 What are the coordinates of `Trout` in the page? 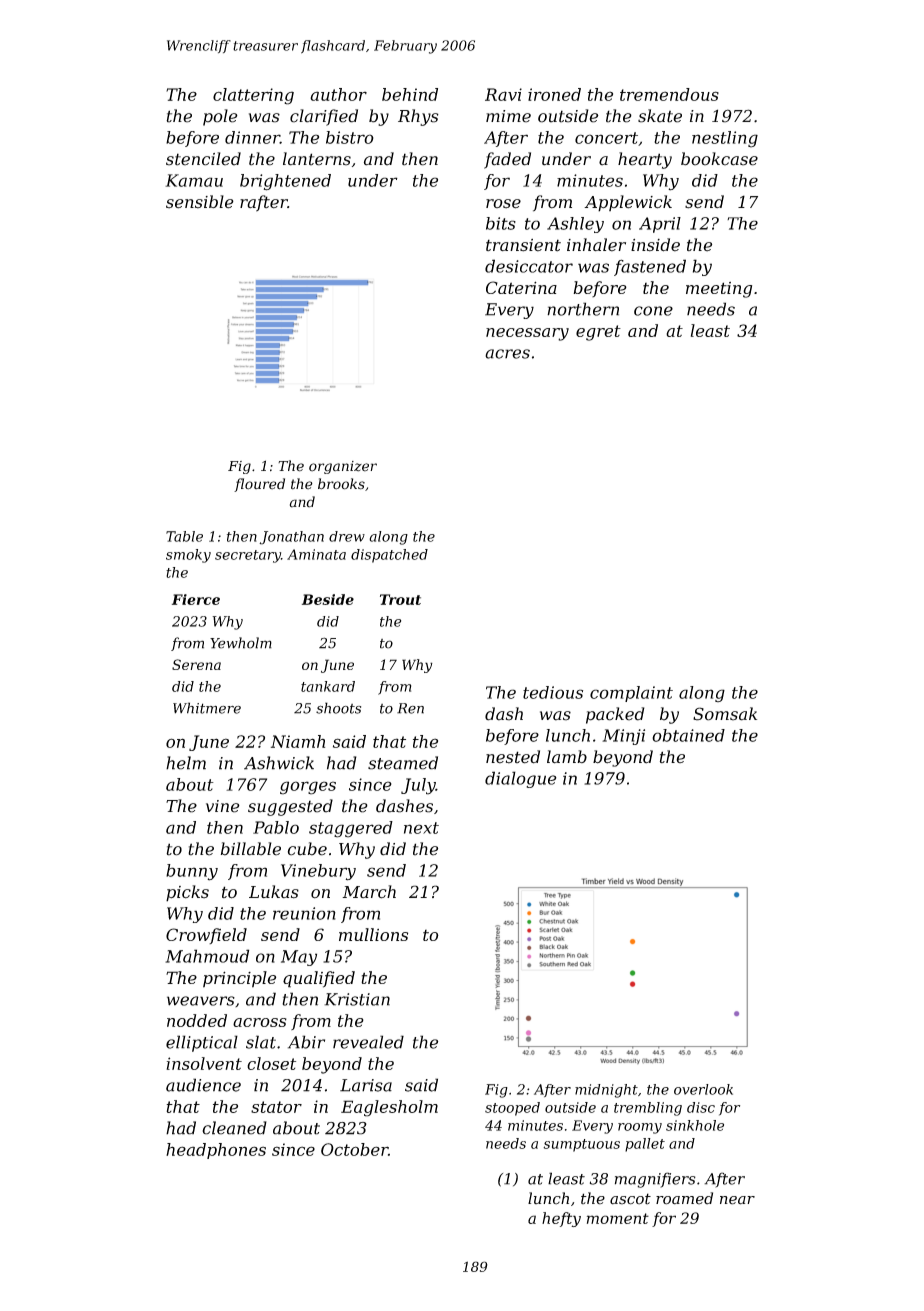 It's located at (400, 599).
